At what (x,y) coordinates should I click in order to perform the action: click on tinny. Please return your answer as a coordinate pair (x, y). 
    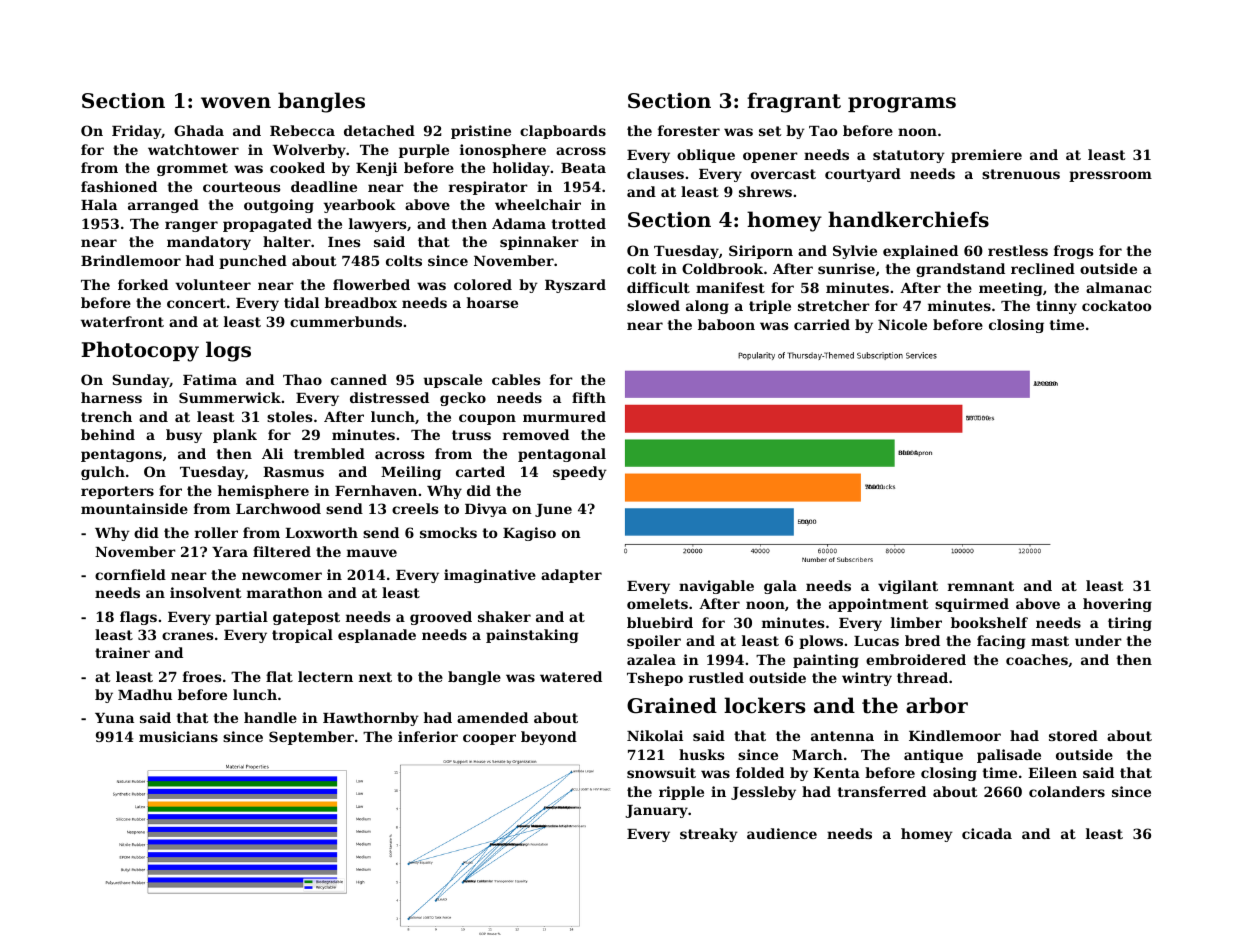
    Looking at the image, I should click on (1056, 307).
